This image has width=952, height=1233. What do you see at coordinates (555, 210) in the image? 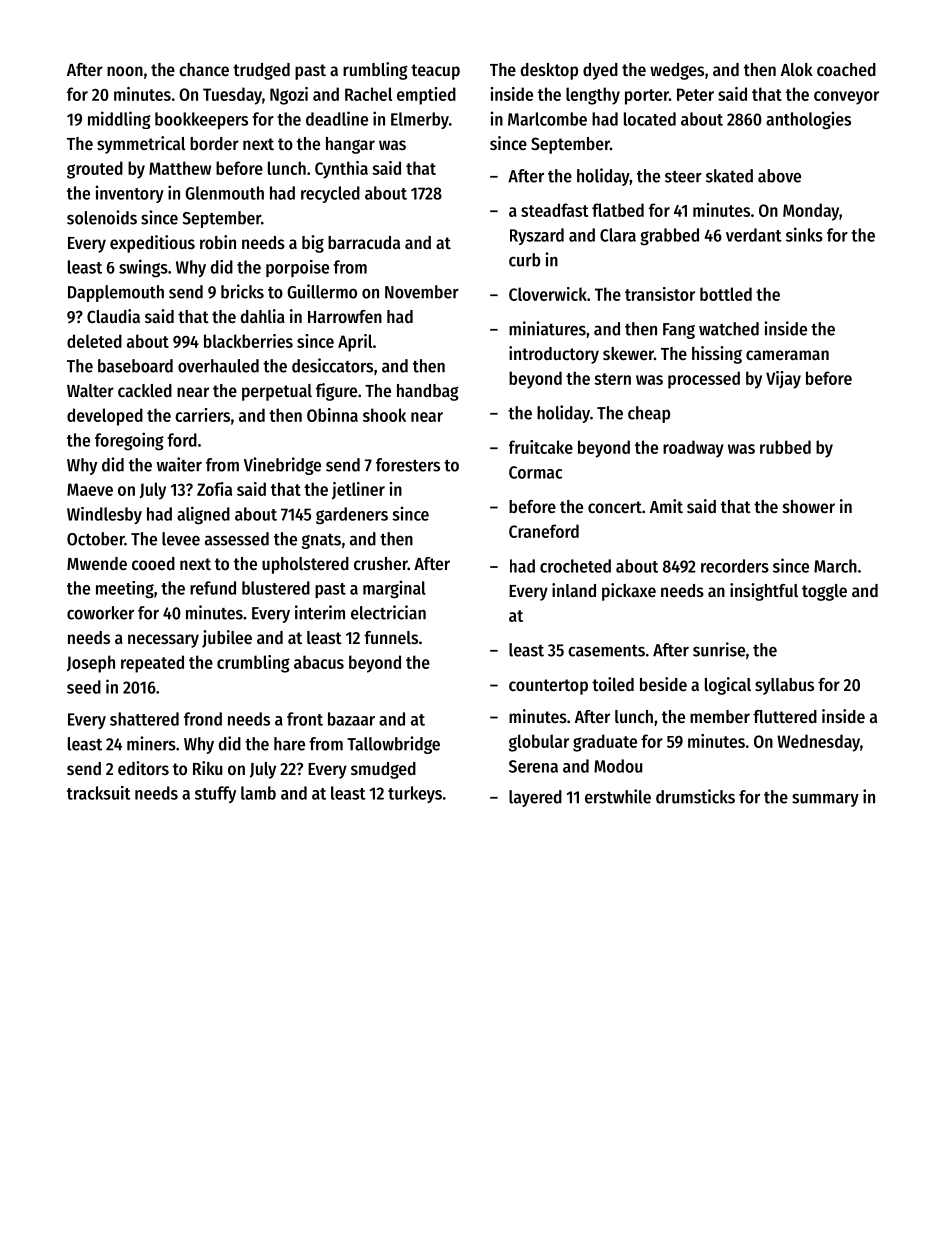
I see `steadfast` at bounding box center [555, 210].
